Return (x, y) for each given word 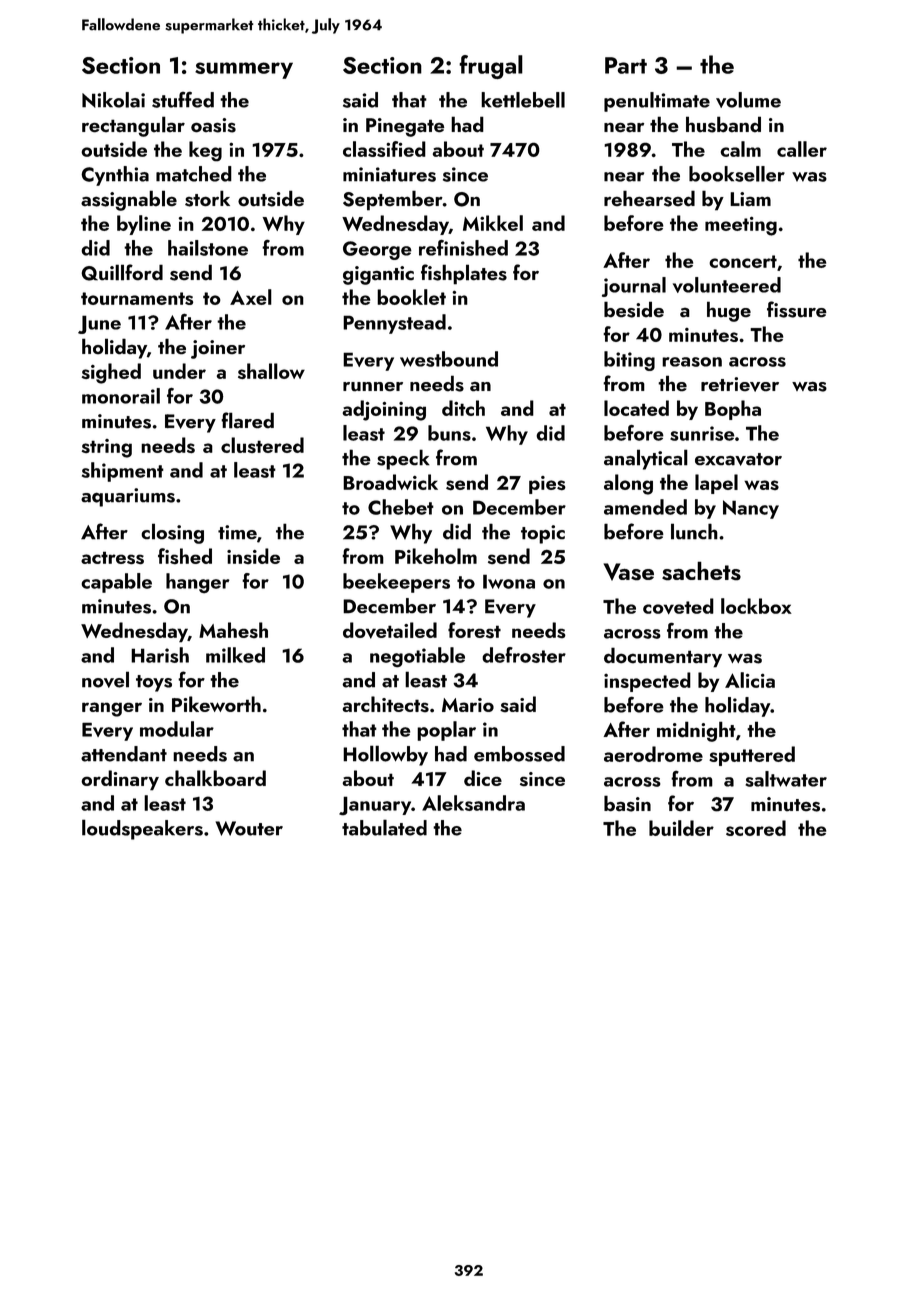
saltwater (786, 779)
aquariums (128, 497)
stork (207, 198)
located (636, 408)
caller (802, 149)
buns (449, 433)
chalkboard (215, 778)
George (377, 250)
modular (177, 729)
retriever (740, 384)
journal (634, 287)
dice (483, 778)
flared (247, 420)
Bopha (733, 410)
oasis (213, 125)
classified (384, 149)
